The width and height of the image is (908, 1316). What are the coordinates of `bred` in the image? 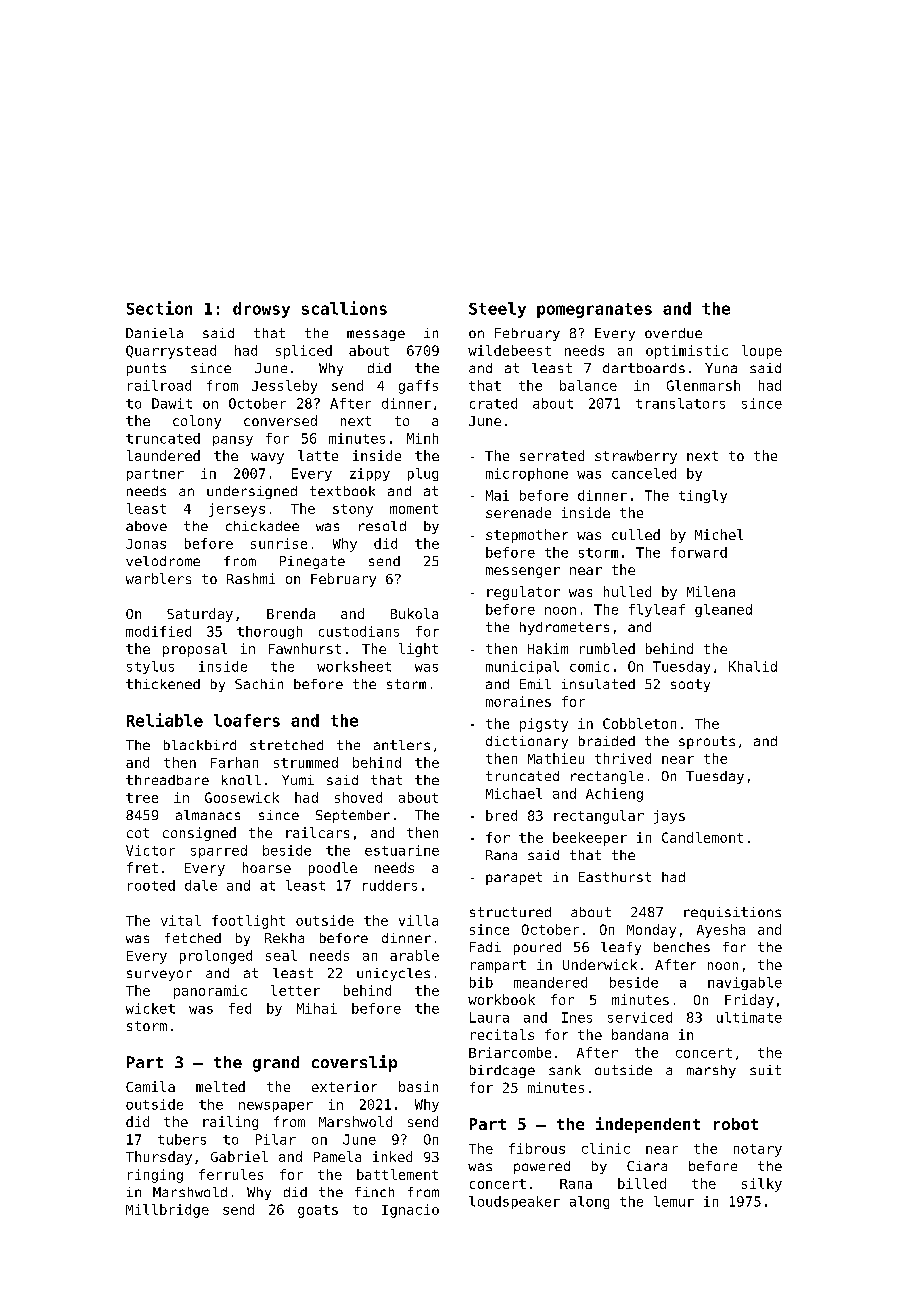 It's located at (501, 815).
